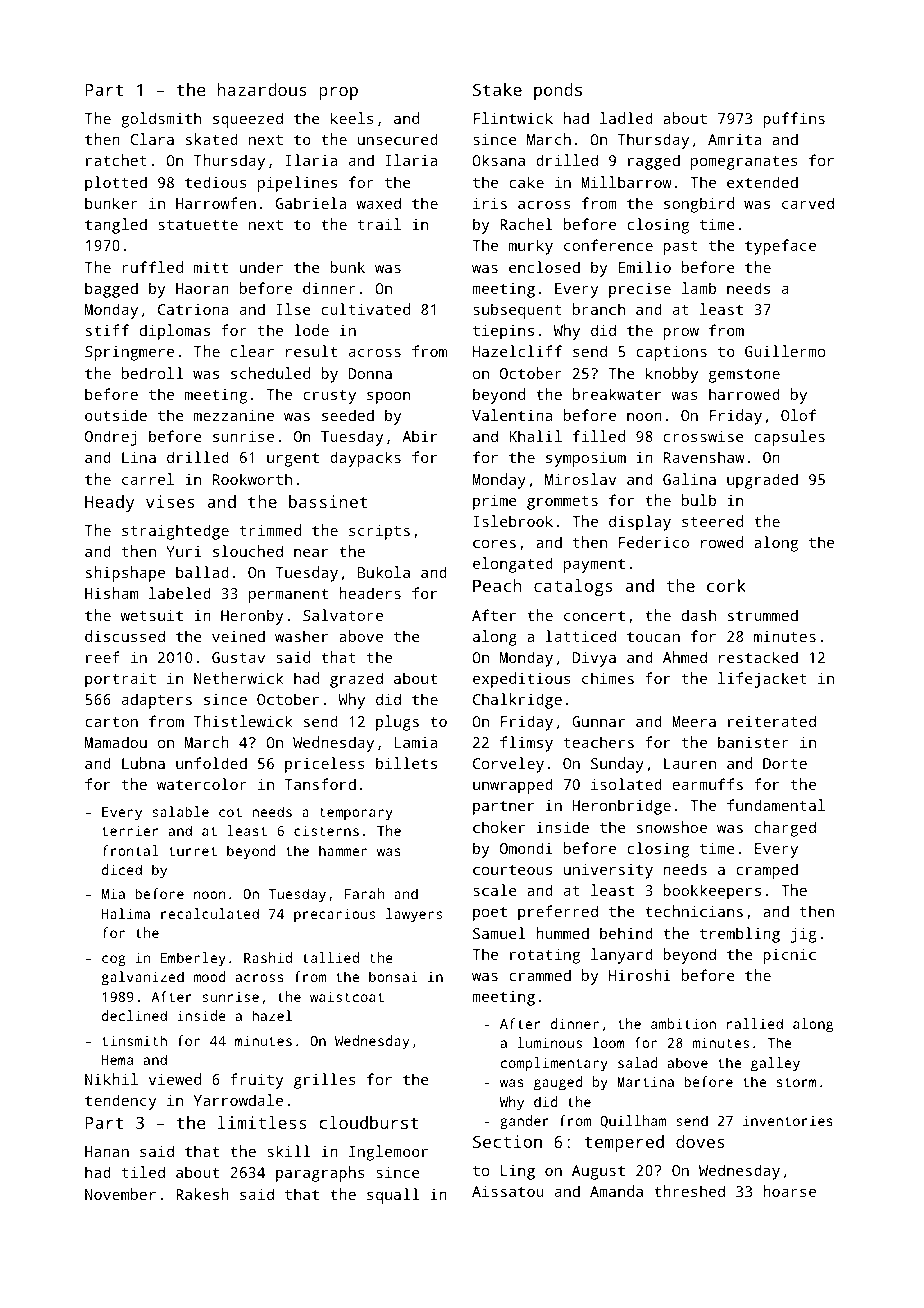 This screenshot has width=924, height=1308. I want to click on tangled, so click(116, 226).
